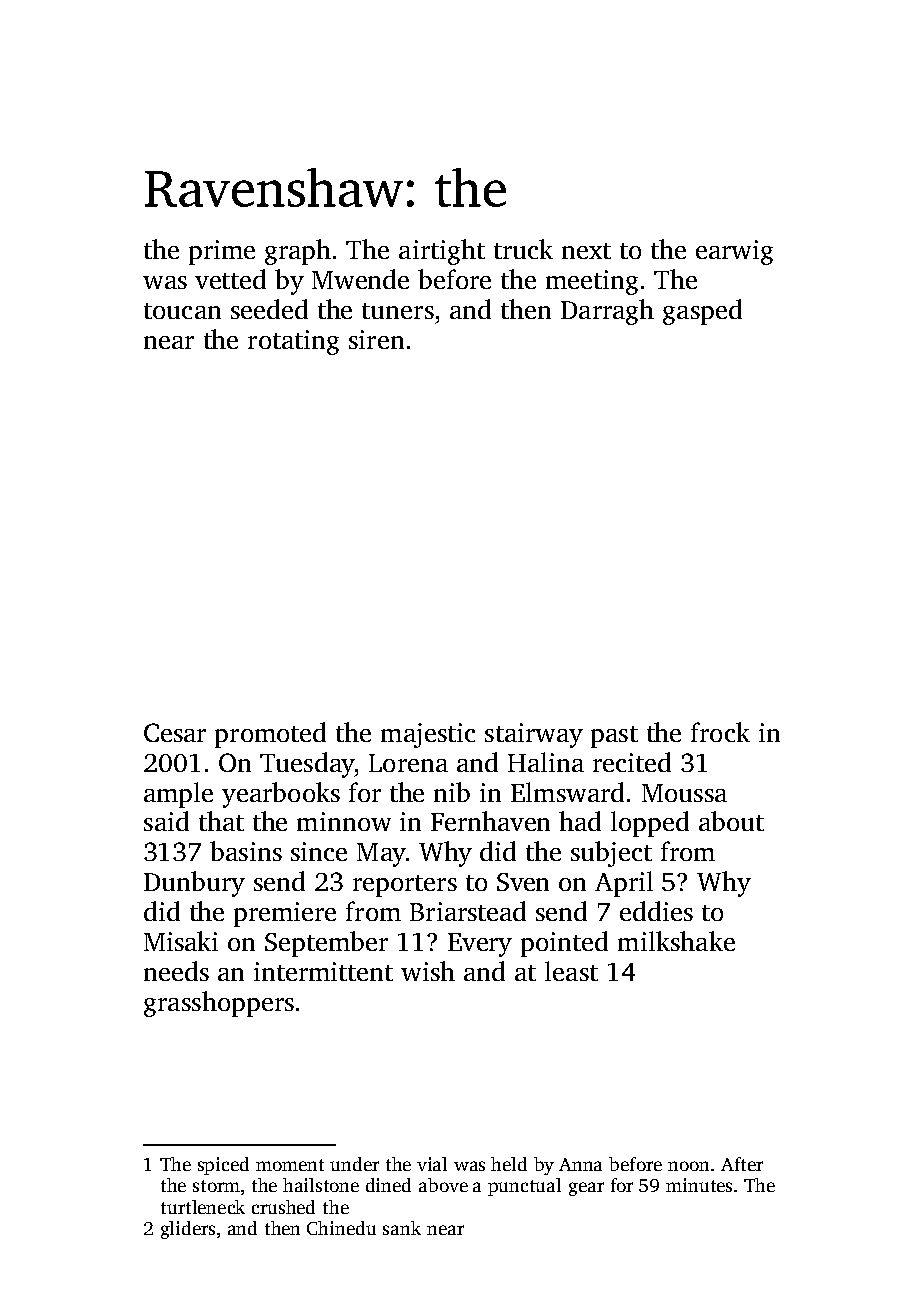 The height and width of the screenshot is (1311, 924). Describe the element at coordinates (298, 252) in the screenshot. I see `graph` at that location.
